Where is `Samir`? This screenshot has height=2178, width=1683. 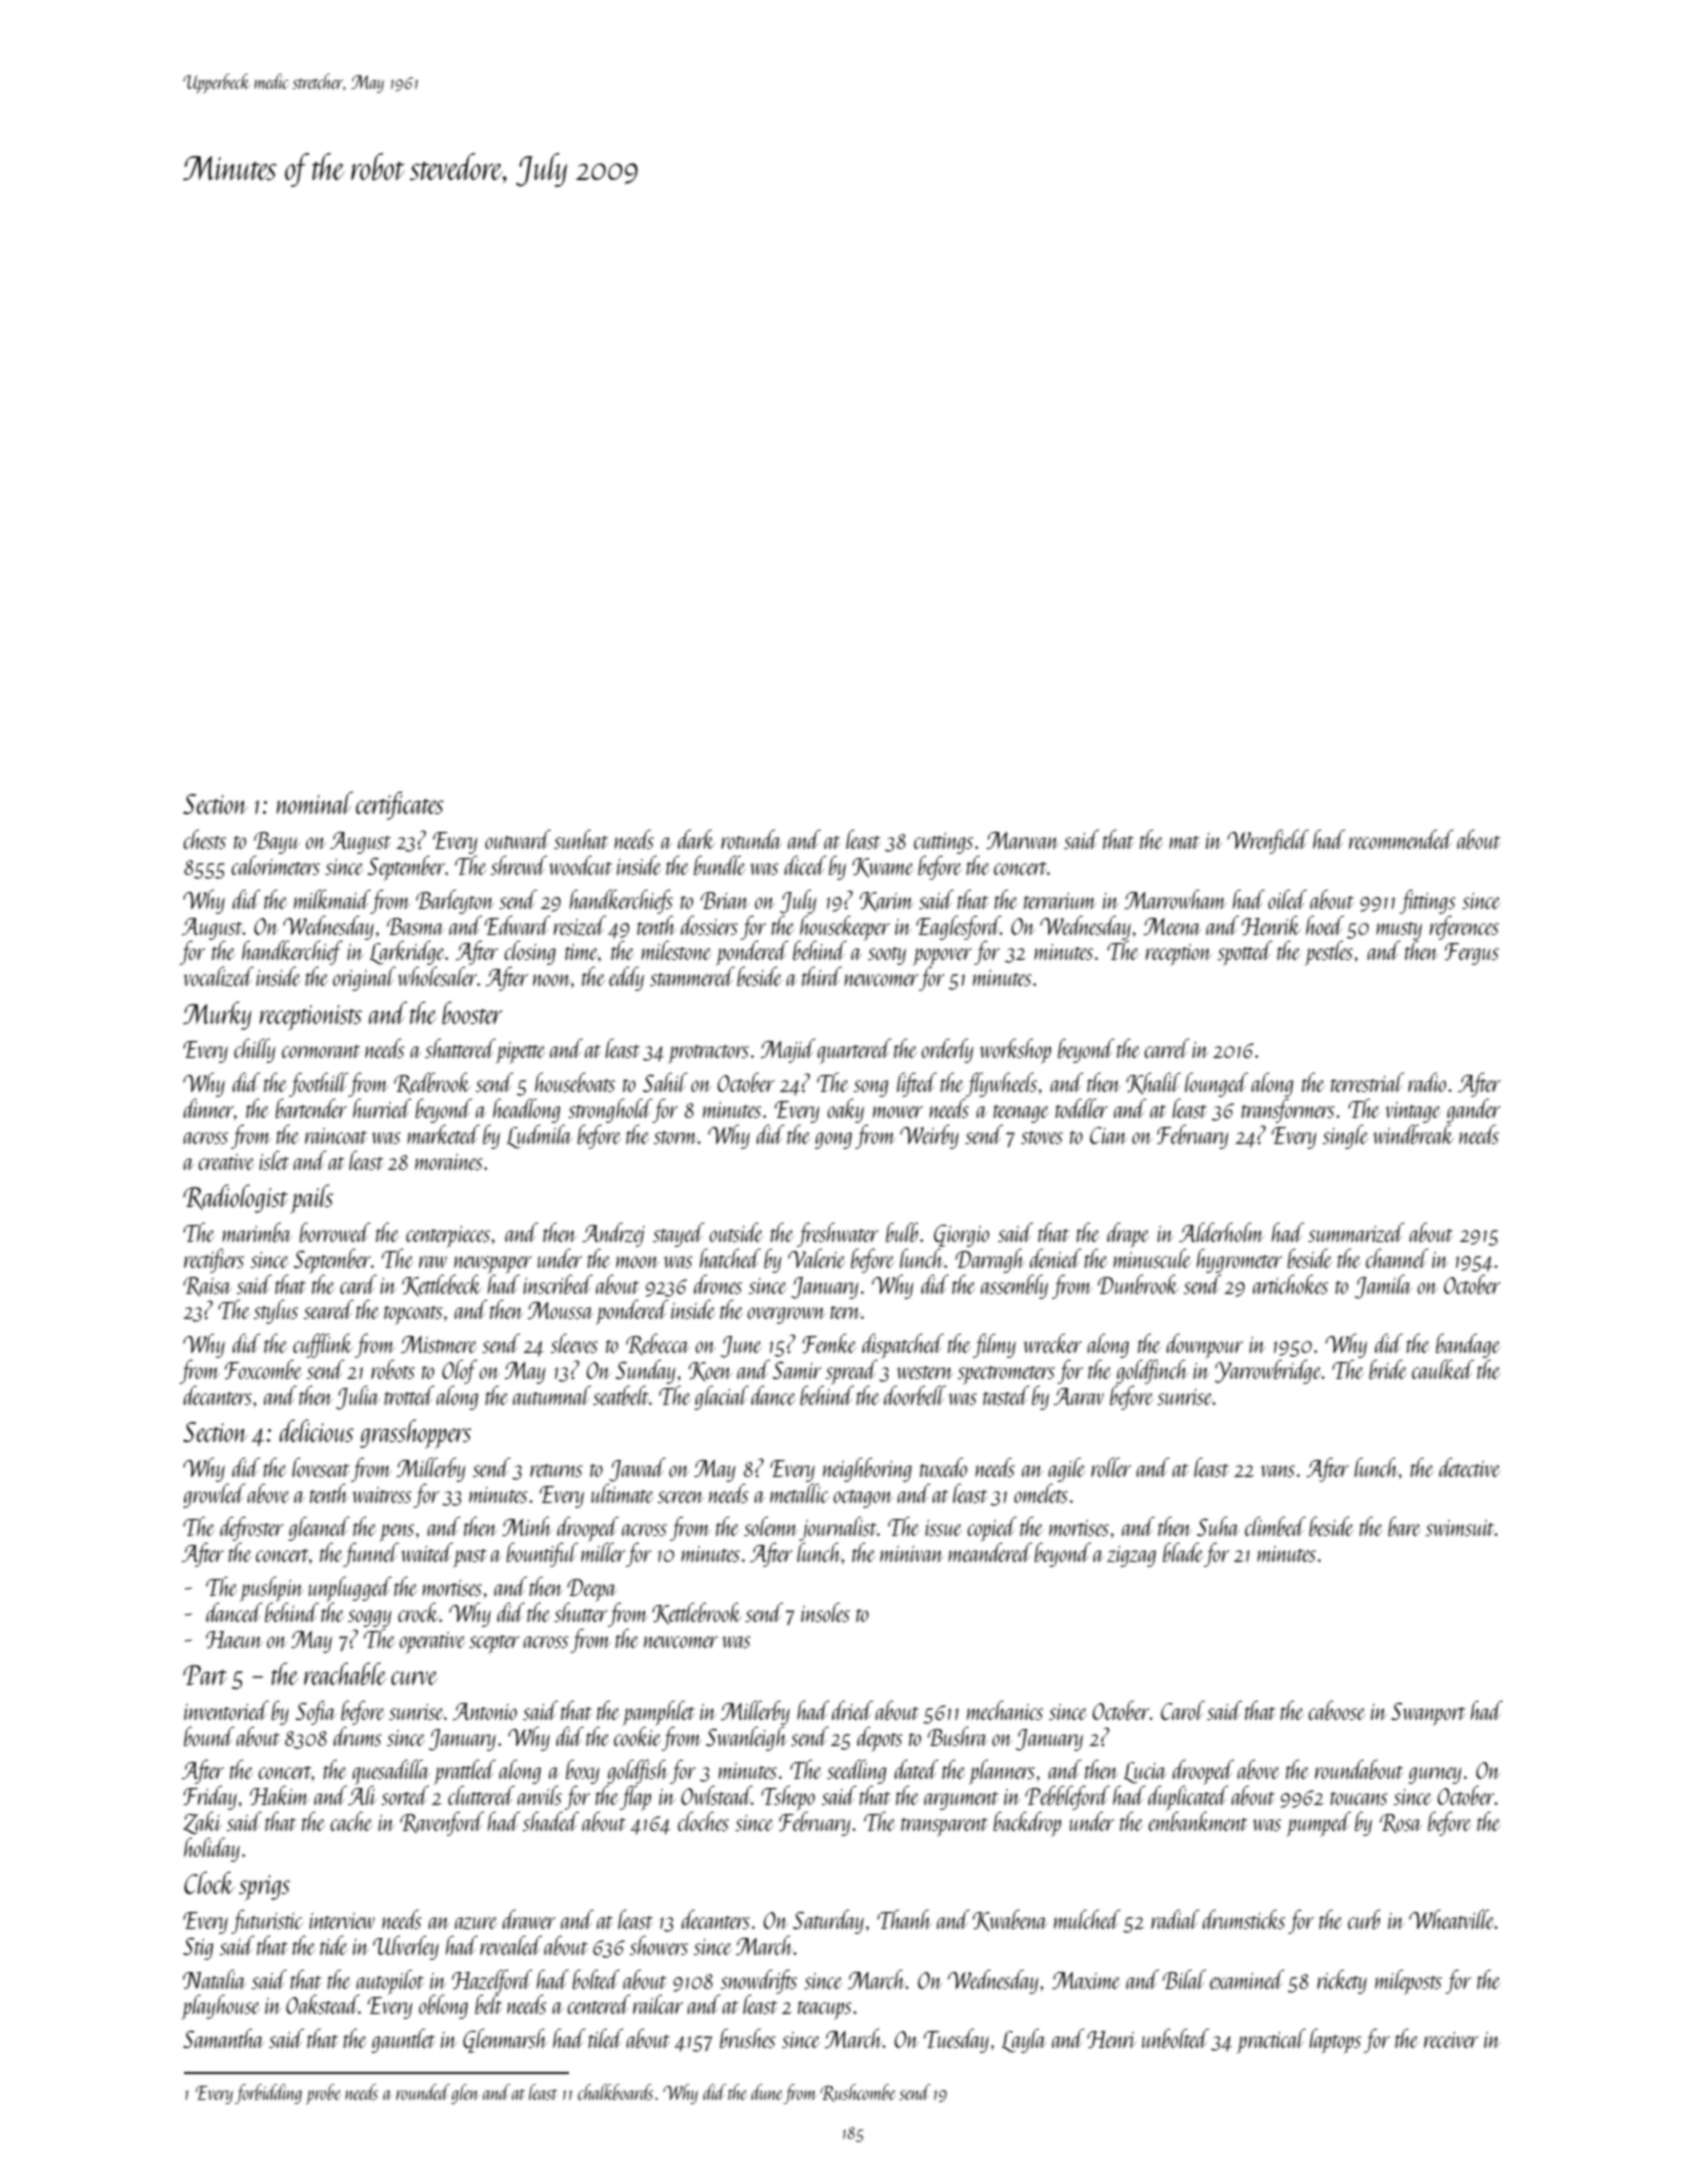
Samir is located at coordinates (797, 1370).
